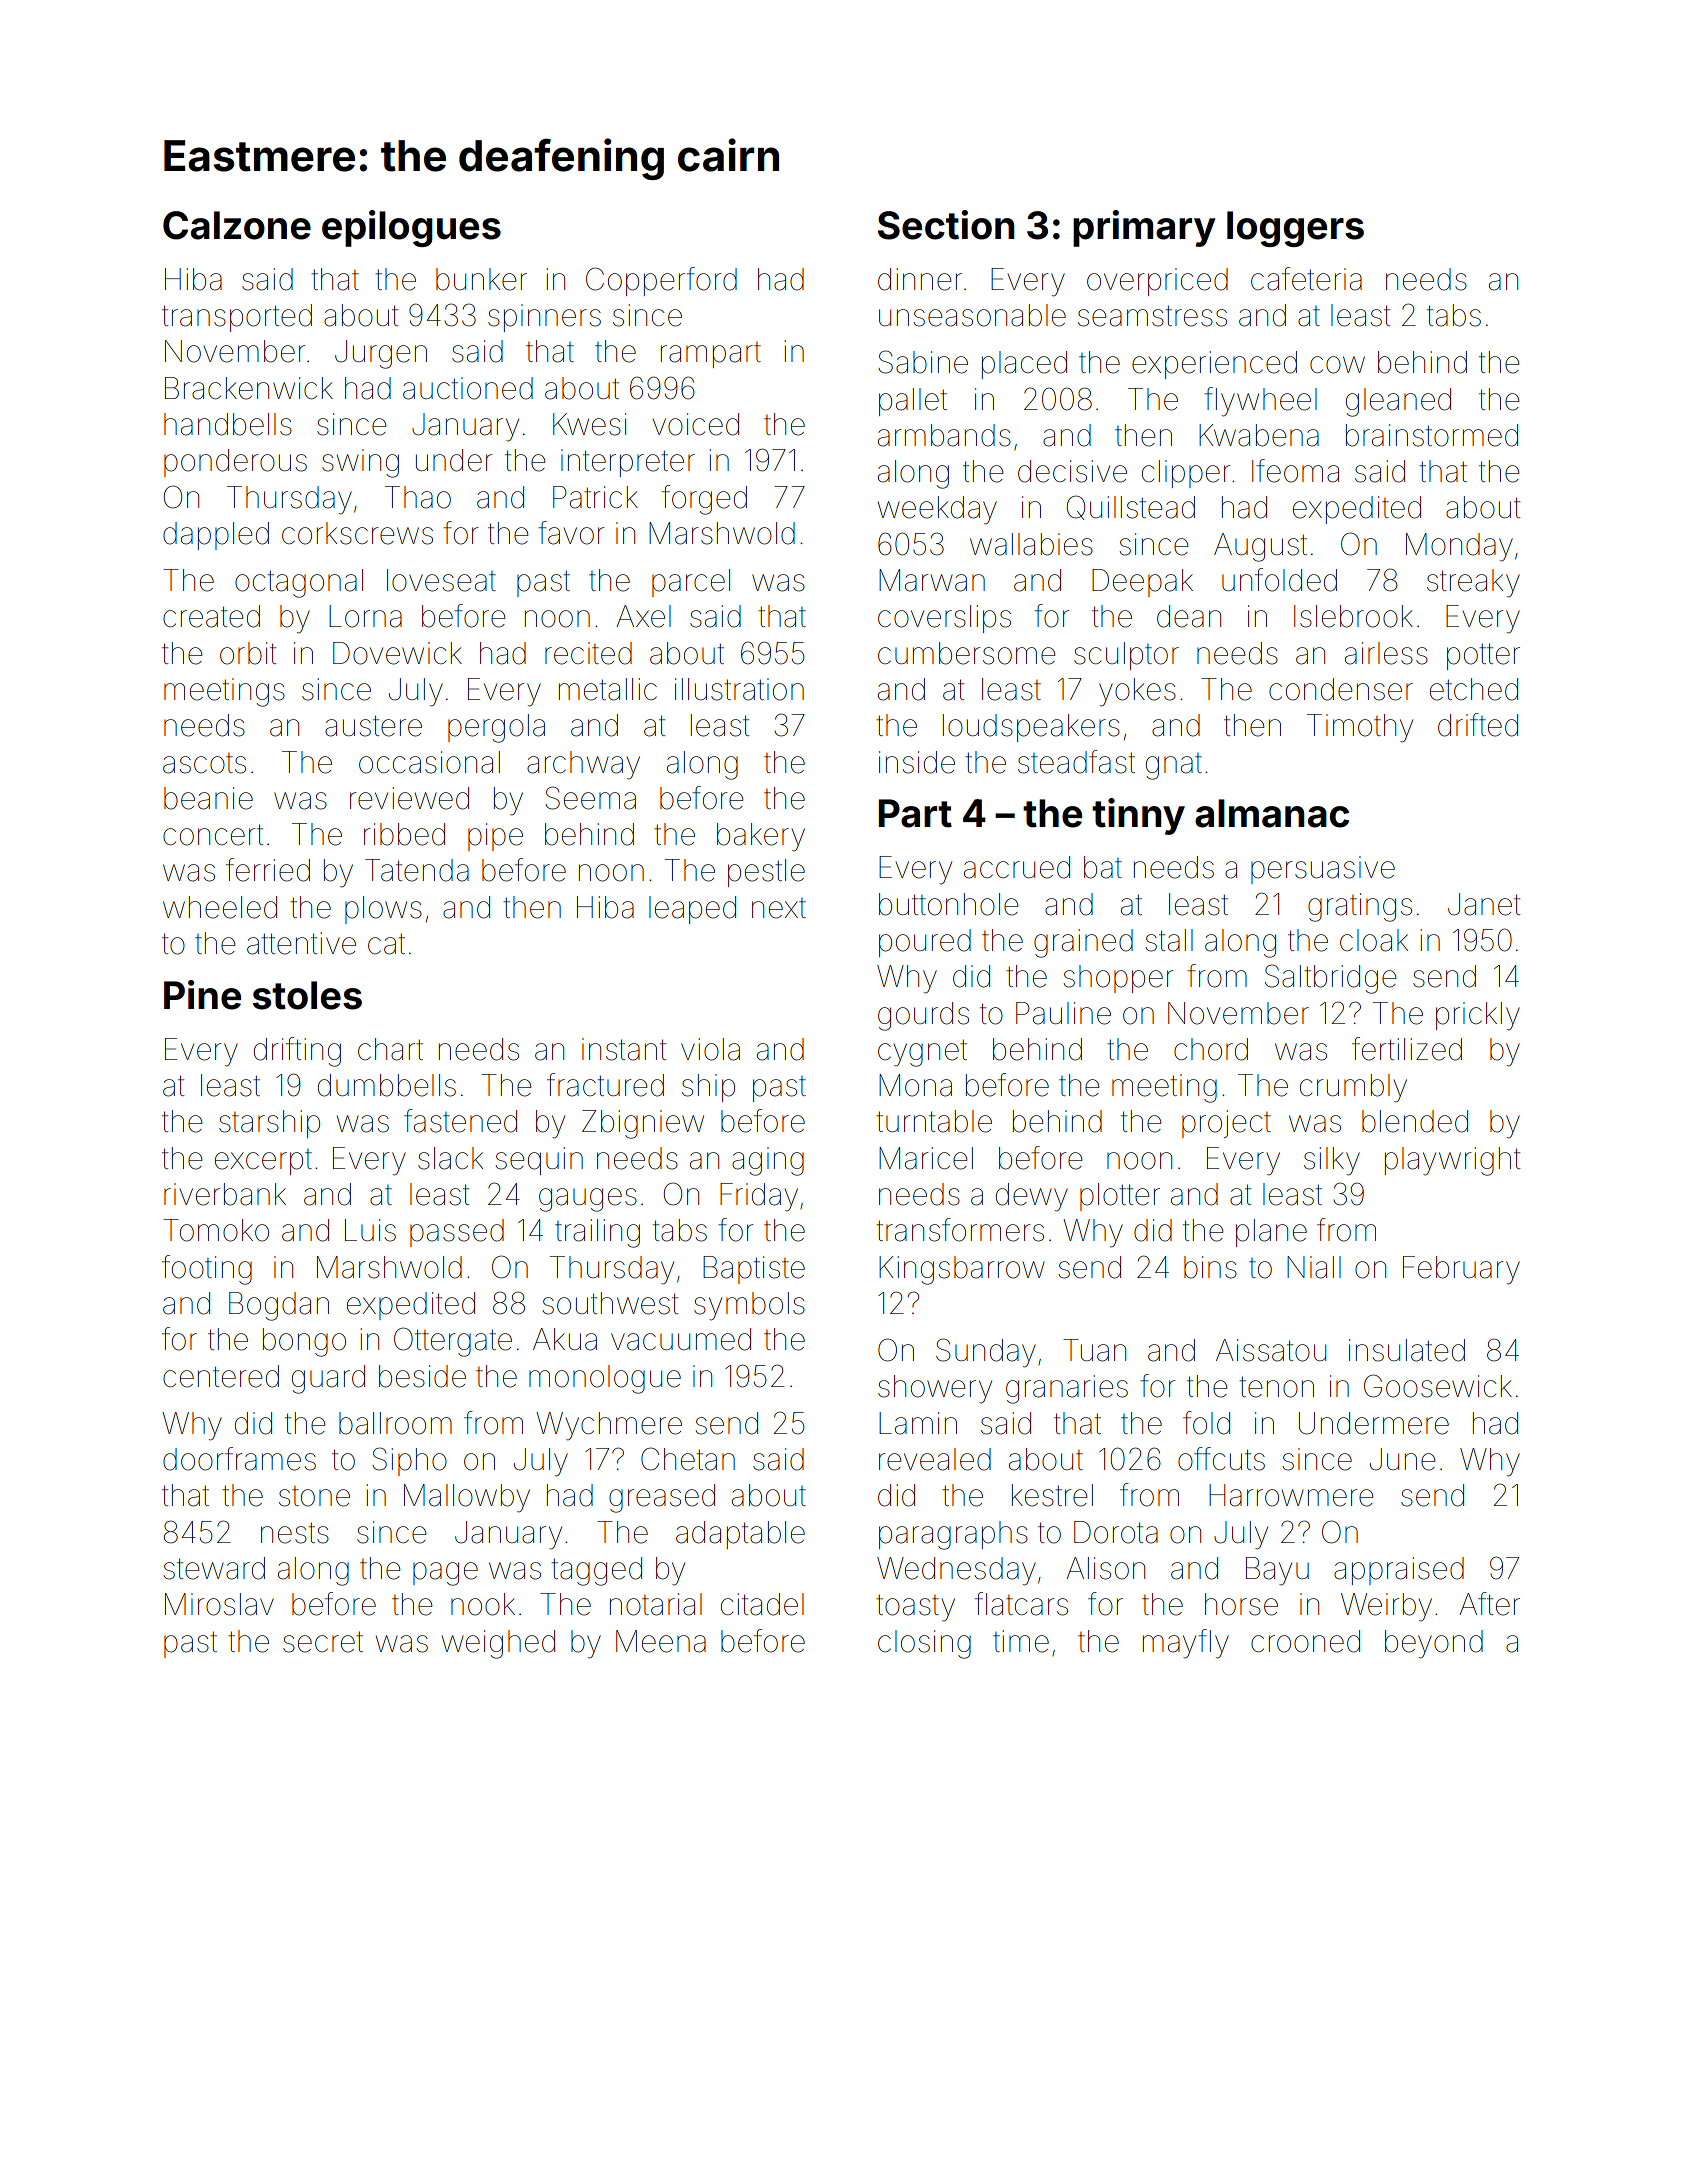  I want to click on Bayu, so click(1277, 1571).
